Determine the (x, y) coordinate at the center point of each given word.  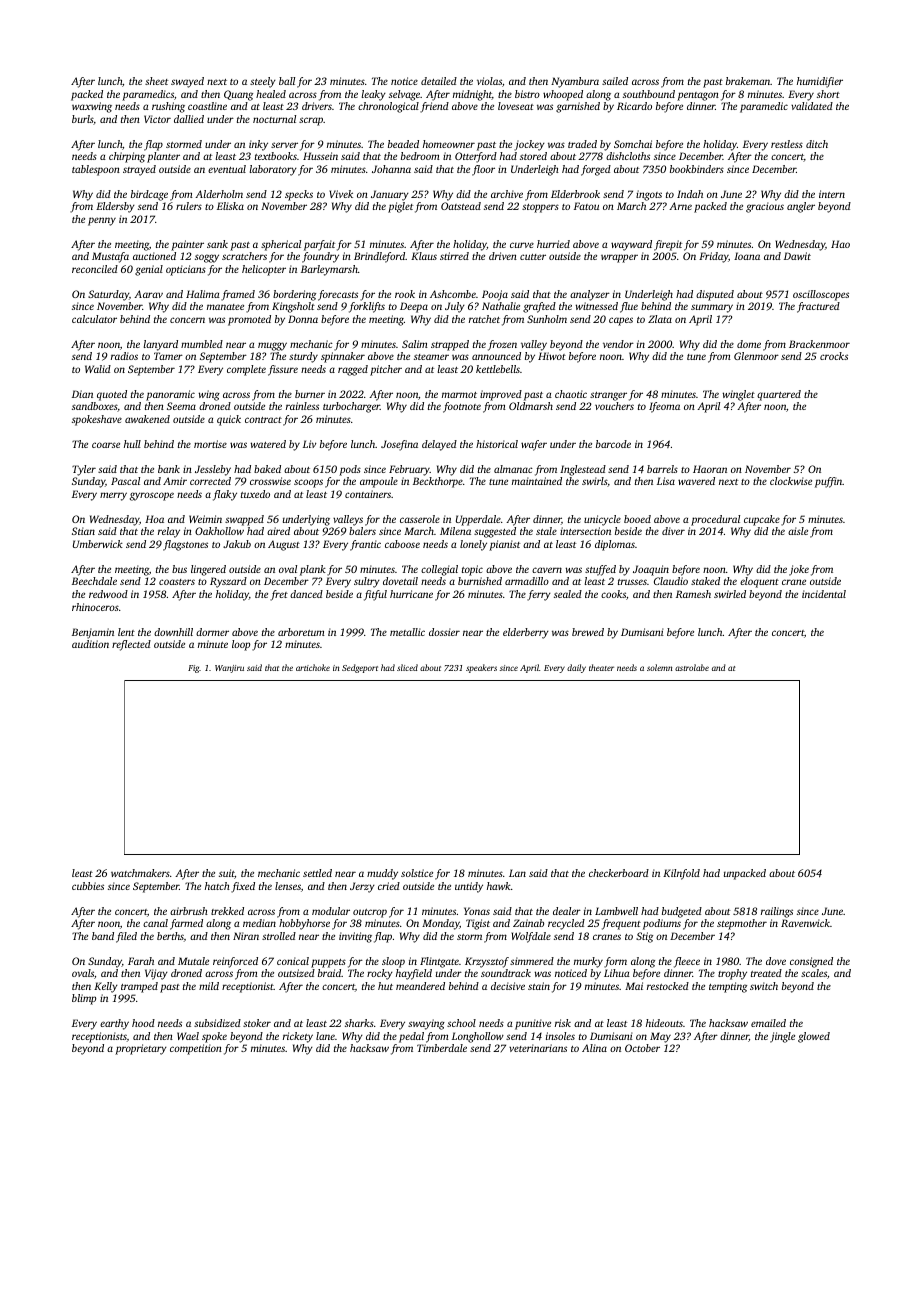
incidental (824, 594)
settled (317, 873)
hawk (499, 886)
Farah (141, 961)
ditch (817, 144)
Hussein (320, 156)
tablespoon (96, 170)
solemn (659, 667)
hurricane (411, 594)
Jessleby (213, 470)
